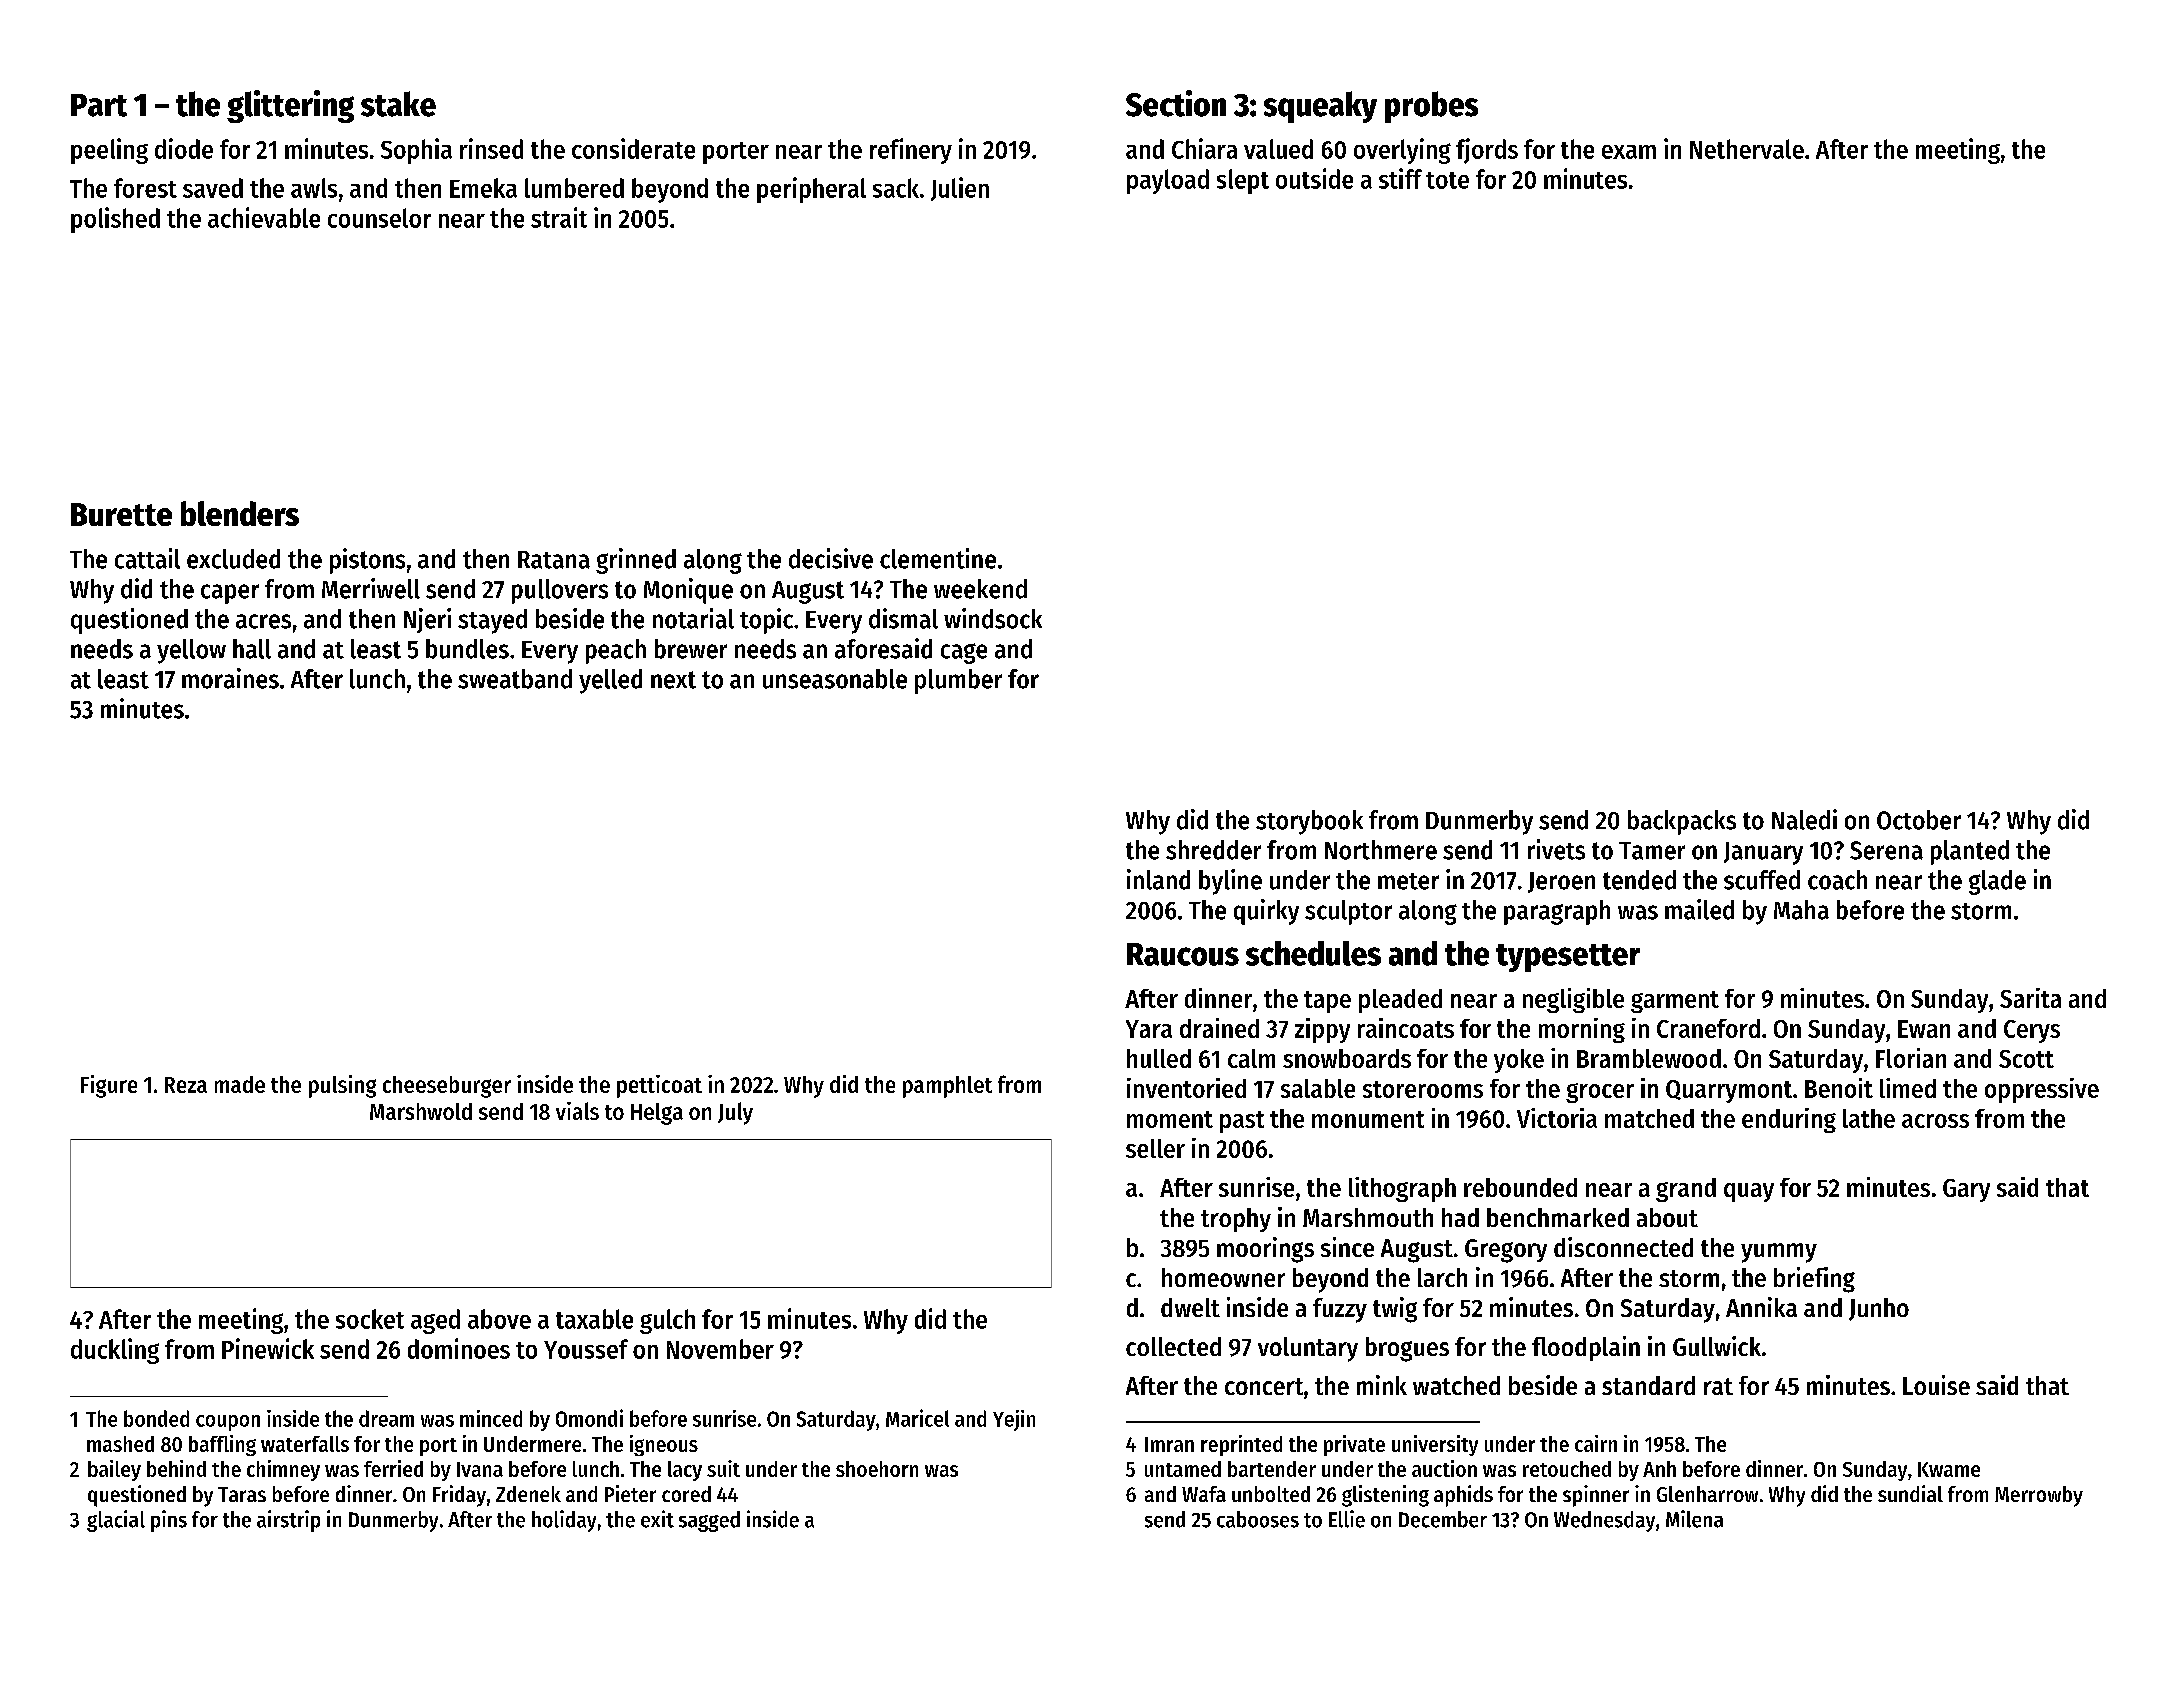 The width and height of the screenshot is (2178, 1683). Describe the element at coordinates (1243, 181) in the screenshot. I see `slept` at that location.
